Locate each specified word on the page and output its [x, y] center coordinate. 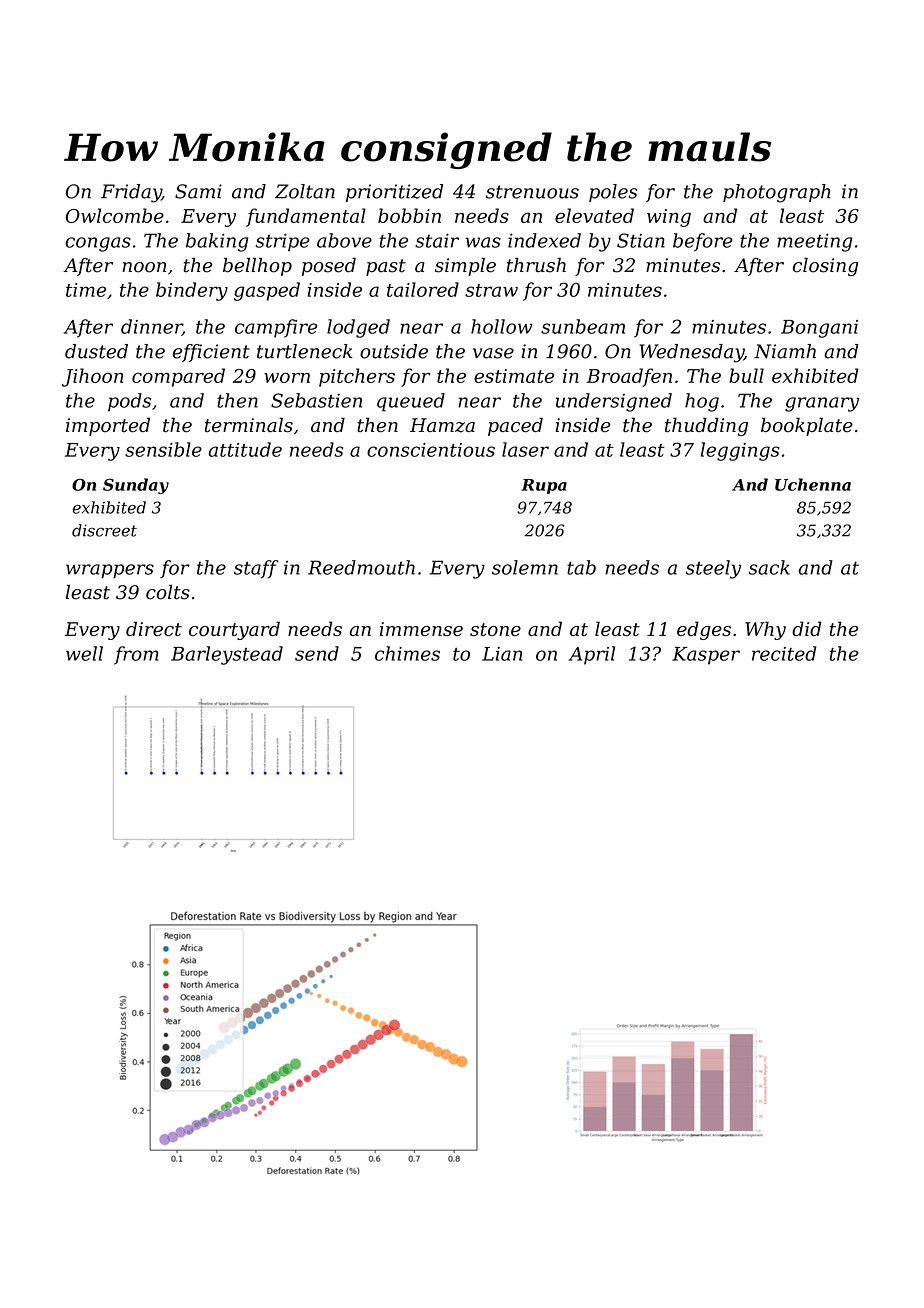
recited [784, 653]
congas [98, 244]
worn [287, 377]
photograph [777, 193]
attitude [245, 449]
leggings [740, 451]
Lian [502, 654]
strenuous [532, 192]
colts [168, 592]
